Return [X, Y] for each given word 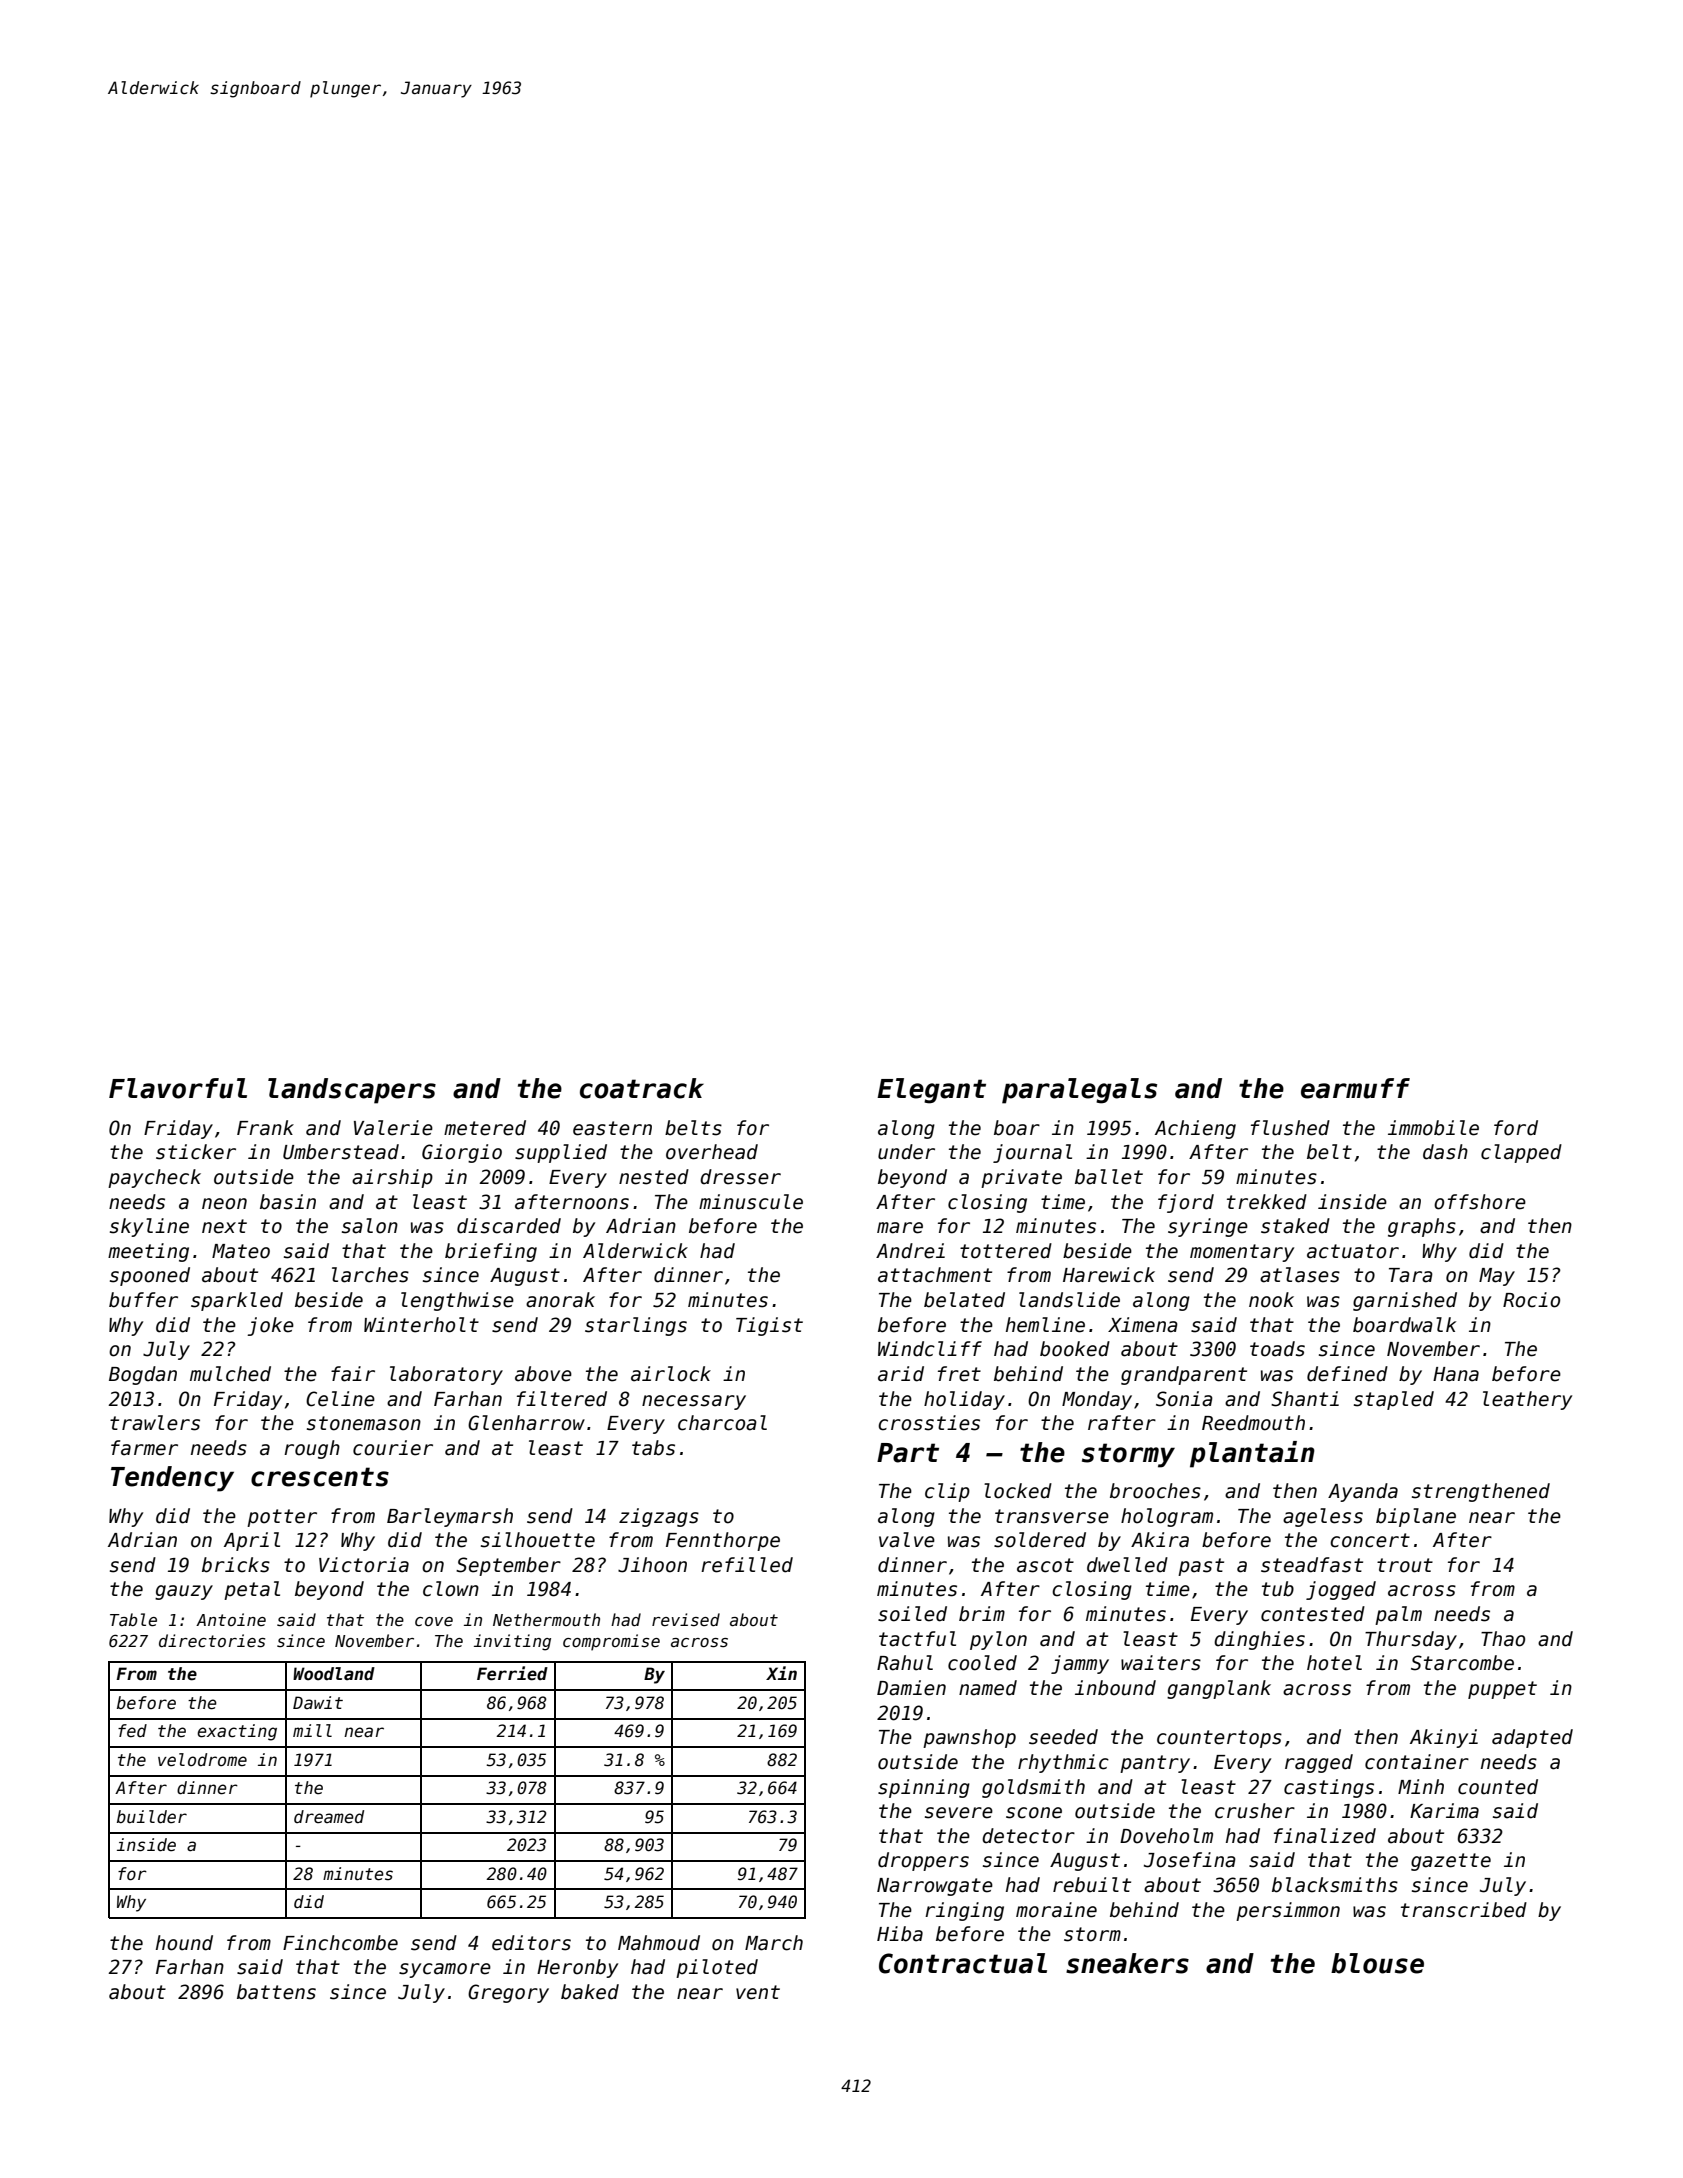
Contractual [963, 1963]
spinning [924, 1788]
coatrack [642, 1088]
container [1417, 1762]
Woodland [334, 1674]
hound [184, 1943]
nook [1271, 1300]
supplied [561, 1153]
